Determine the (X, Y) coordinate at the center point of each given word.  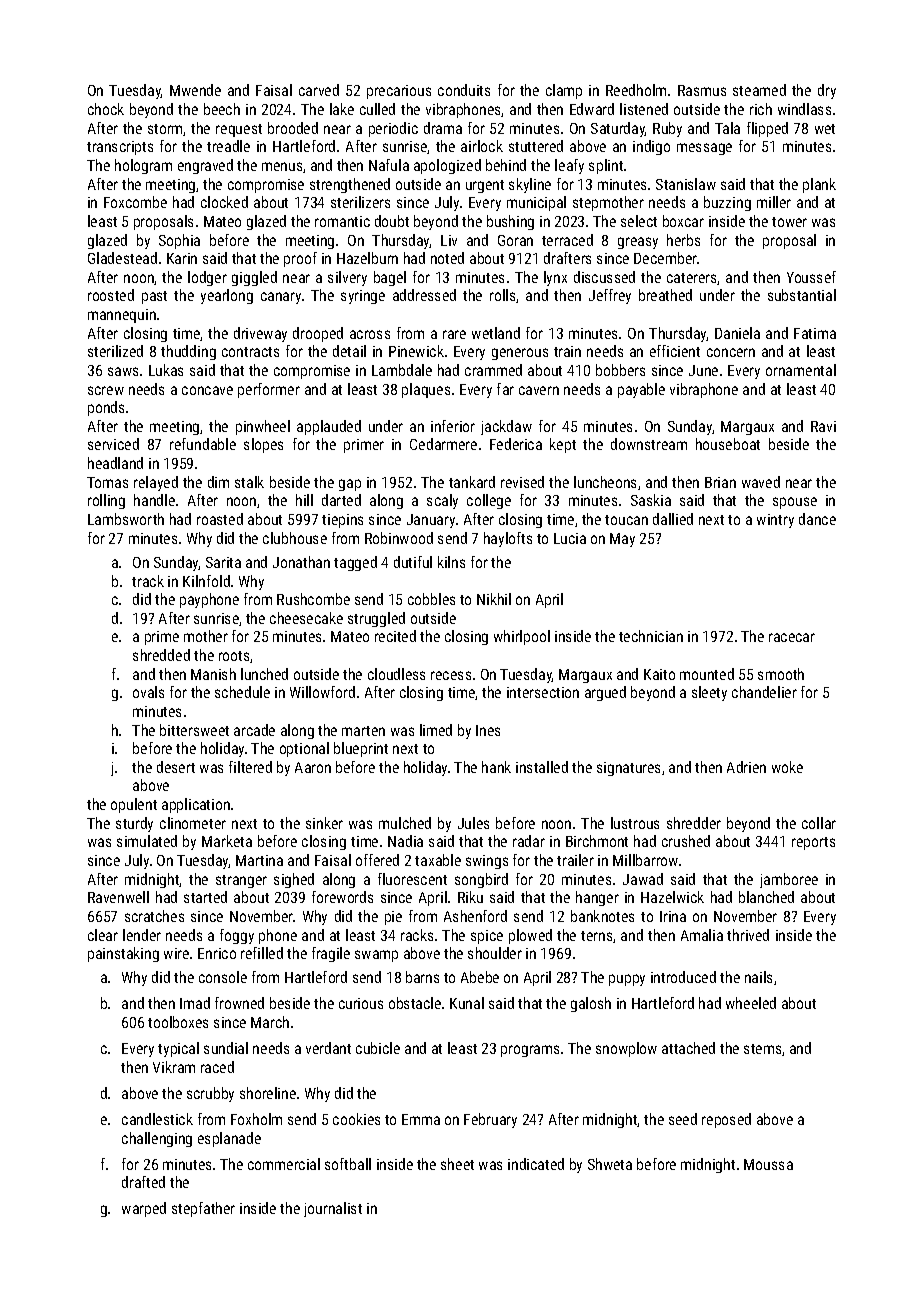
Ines (488, 730)
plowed (530, 936)
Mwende (195, 90)
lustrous (635, 823)
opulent (134, 805)
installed (542, 767)
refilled (262, 953)
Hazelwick (672, 897)
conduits (464, 90)
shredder (694, 823)
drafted (143, 1182)
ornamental (801, 370)
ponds (106, 408)
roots (234, 656)
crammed (493, 370)
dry (827, 91)
